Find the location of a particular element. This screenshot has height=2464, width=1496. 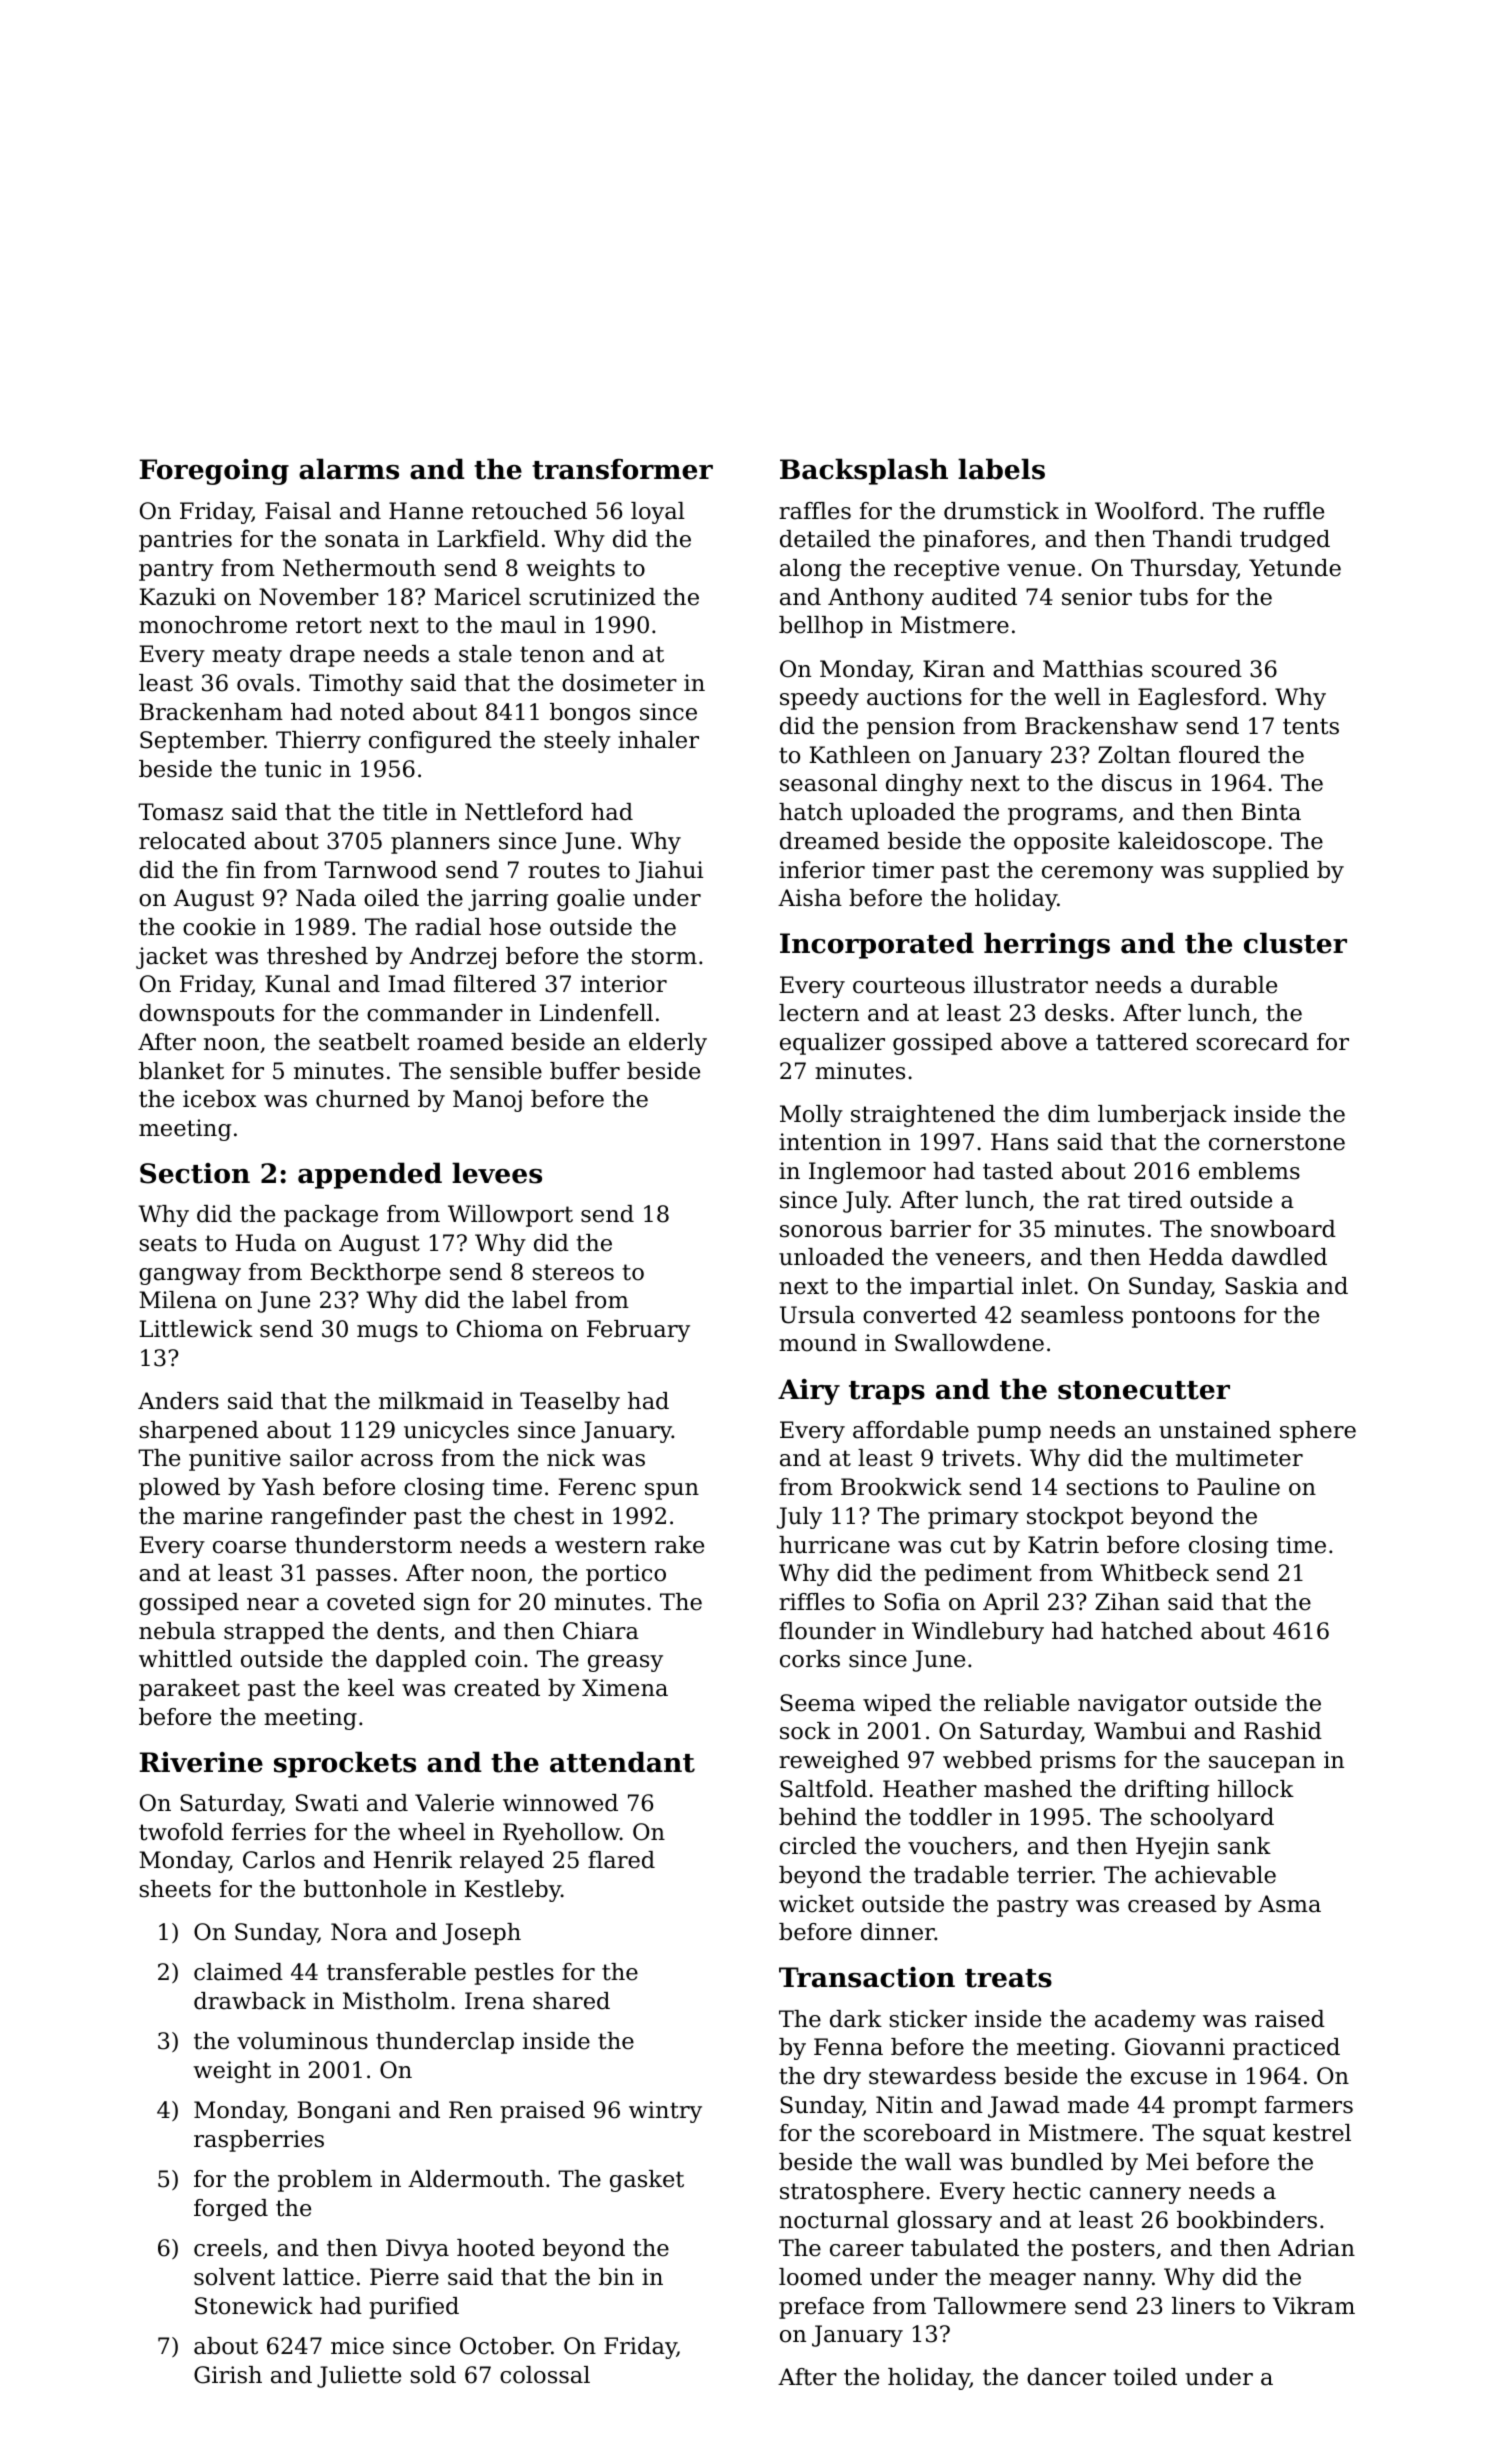

lumberjack is located at coordinates (1162, 1116).
